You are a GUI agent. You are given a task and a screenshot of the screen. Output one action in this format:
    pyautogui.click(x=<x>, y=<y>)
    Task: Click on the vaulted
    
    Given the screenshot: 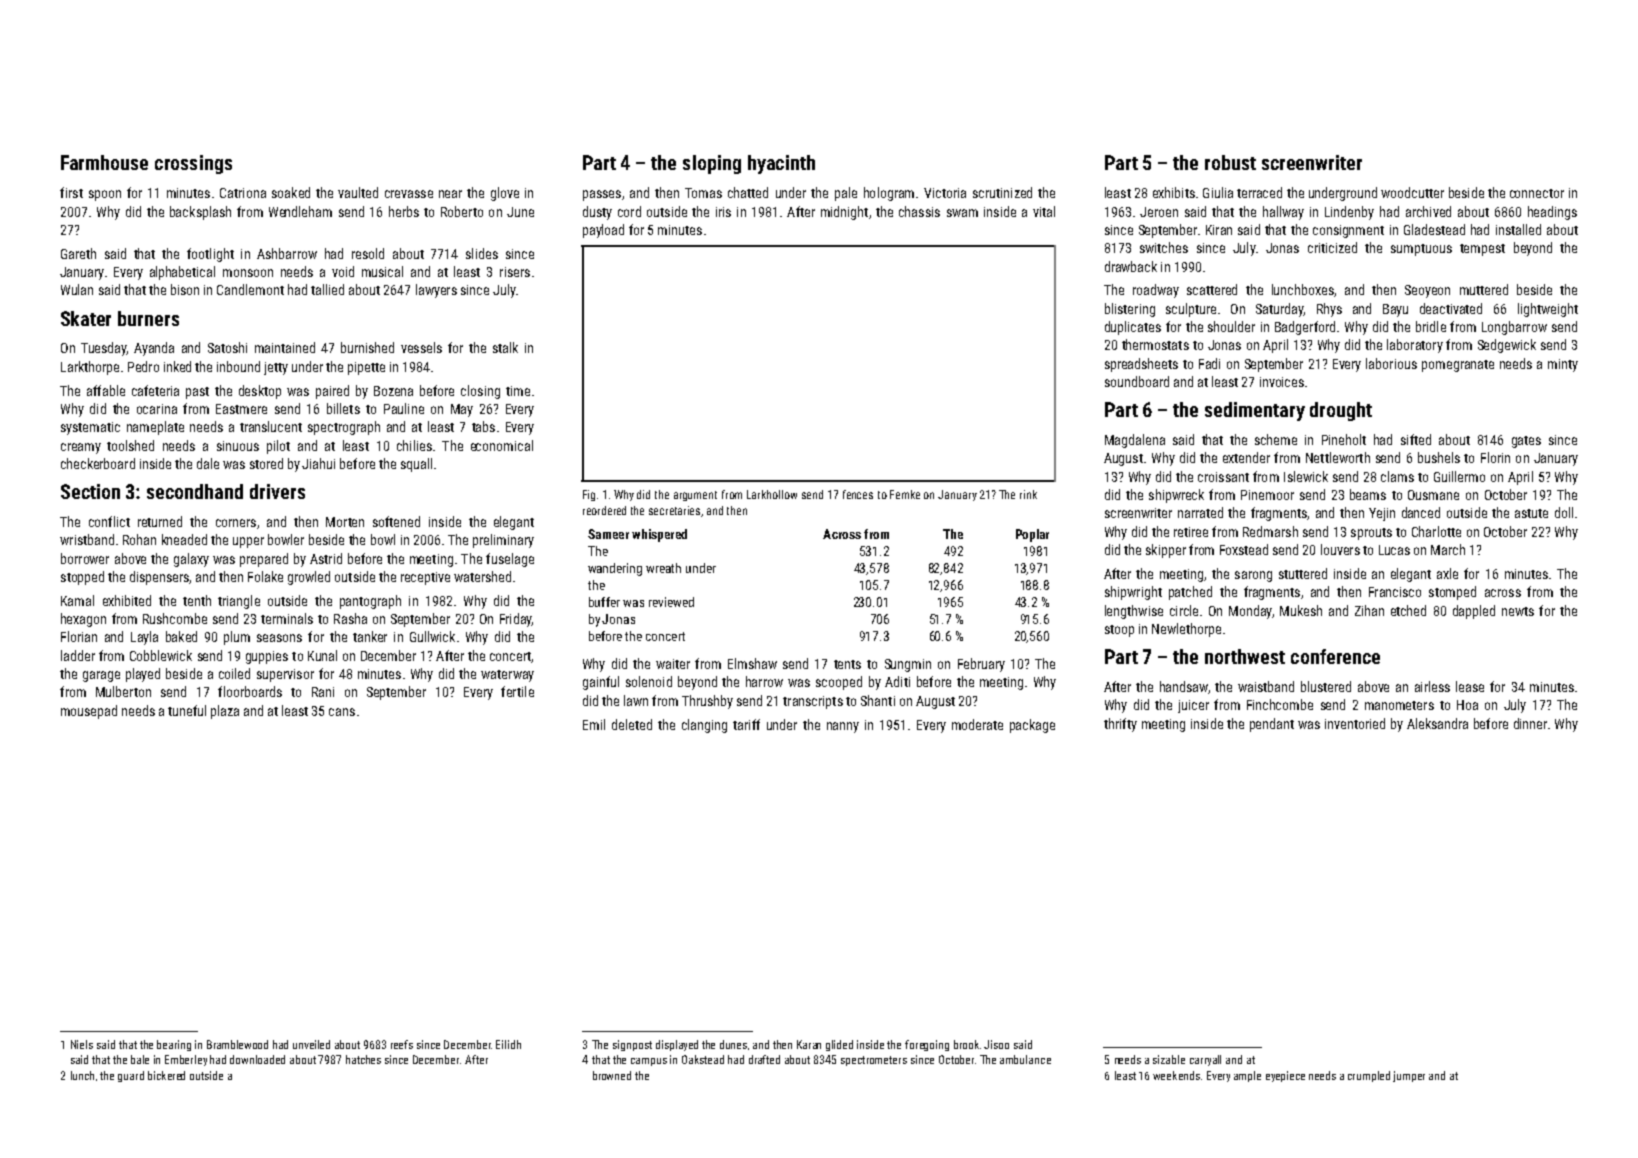 What is the action you would take?
    pyautogui.click(x=358, y=192)
